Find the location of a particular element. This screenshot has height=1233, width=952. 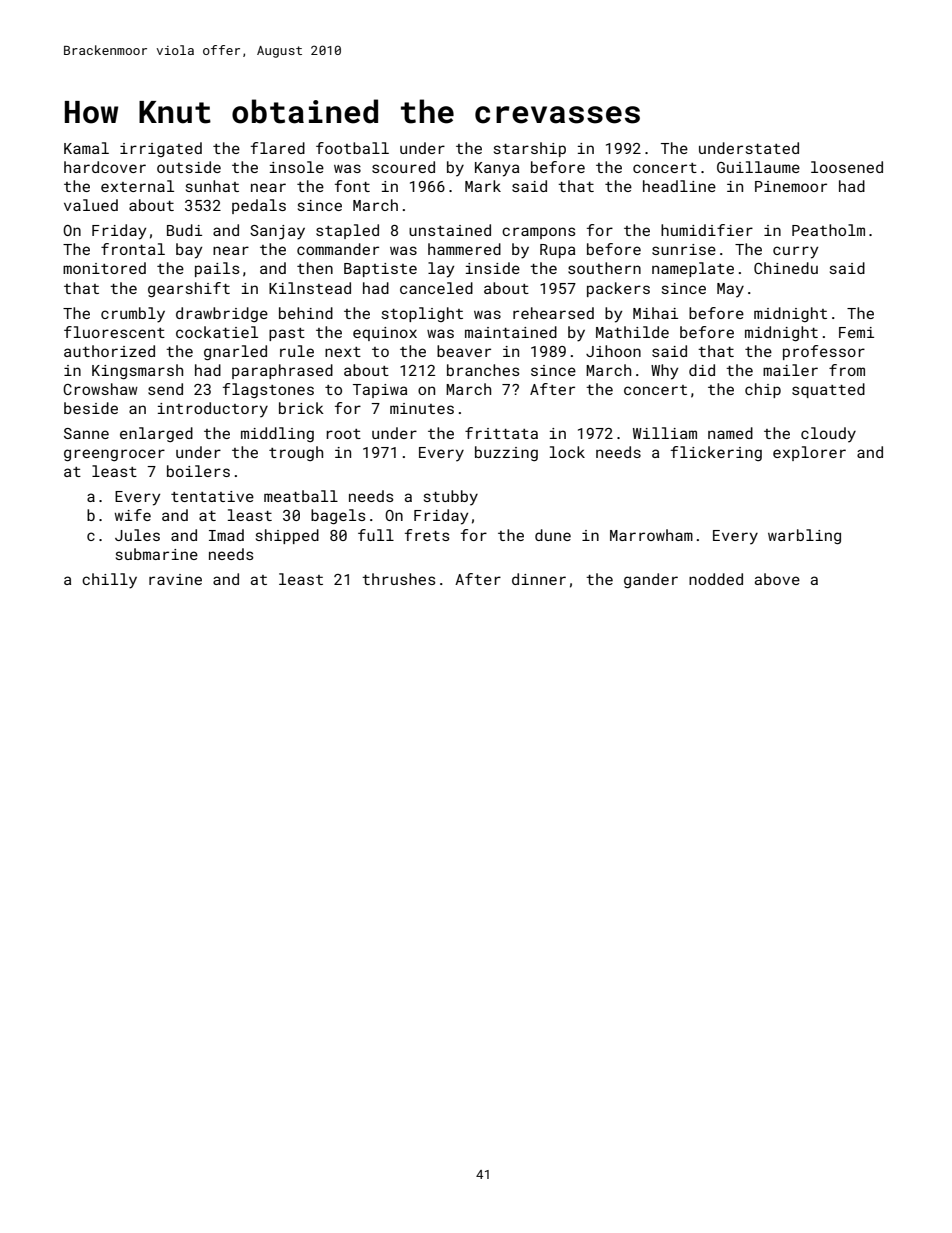

beaver is located at coordinates (464, 351).
